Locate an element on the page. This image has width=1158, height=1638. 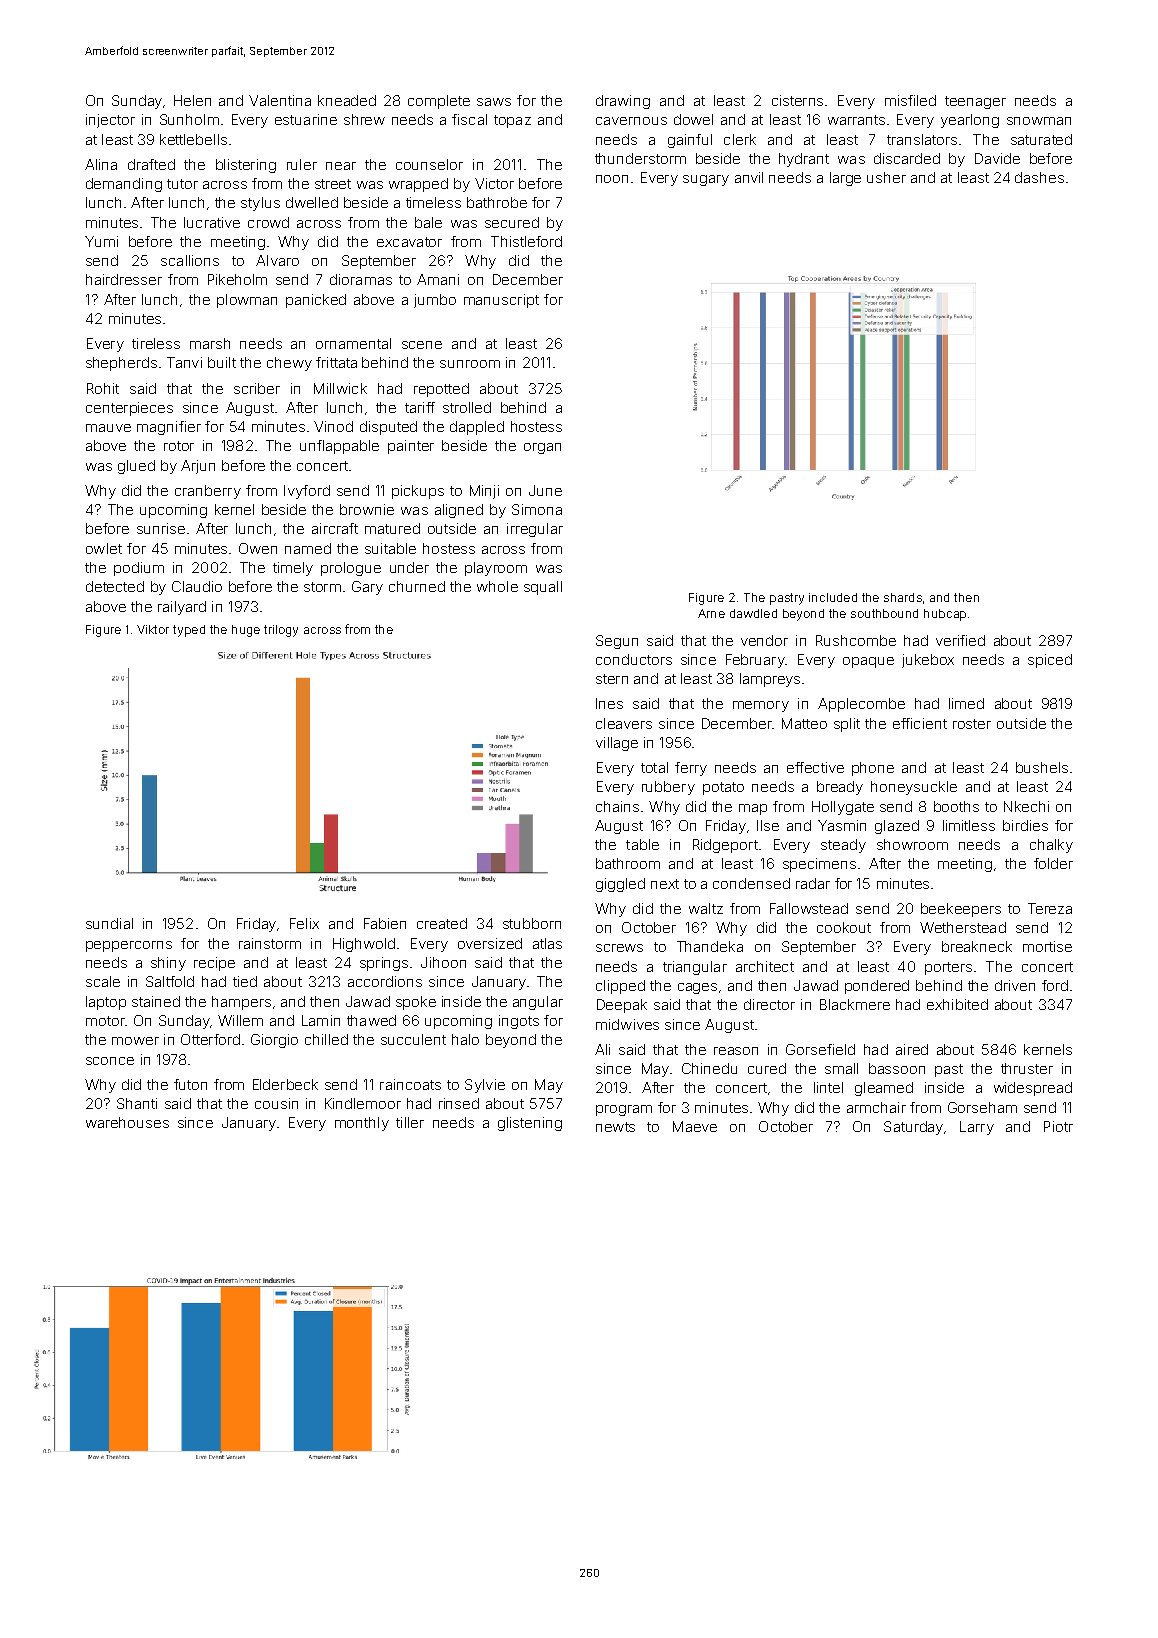
Maeve is located at coordinates (695, 1126).
